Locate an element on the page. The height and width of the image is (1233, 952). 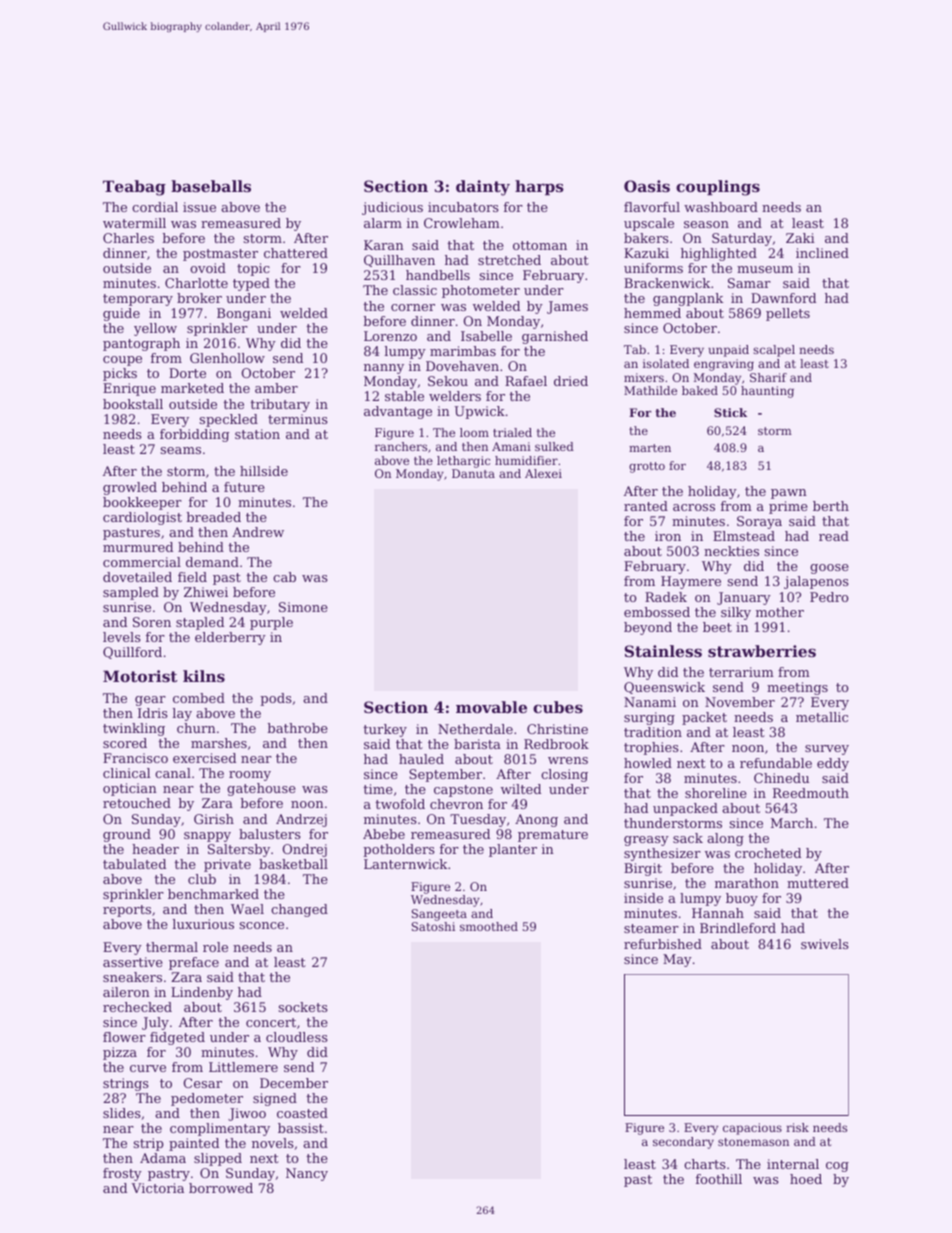
sulked is located at coordinates (554, 446).
